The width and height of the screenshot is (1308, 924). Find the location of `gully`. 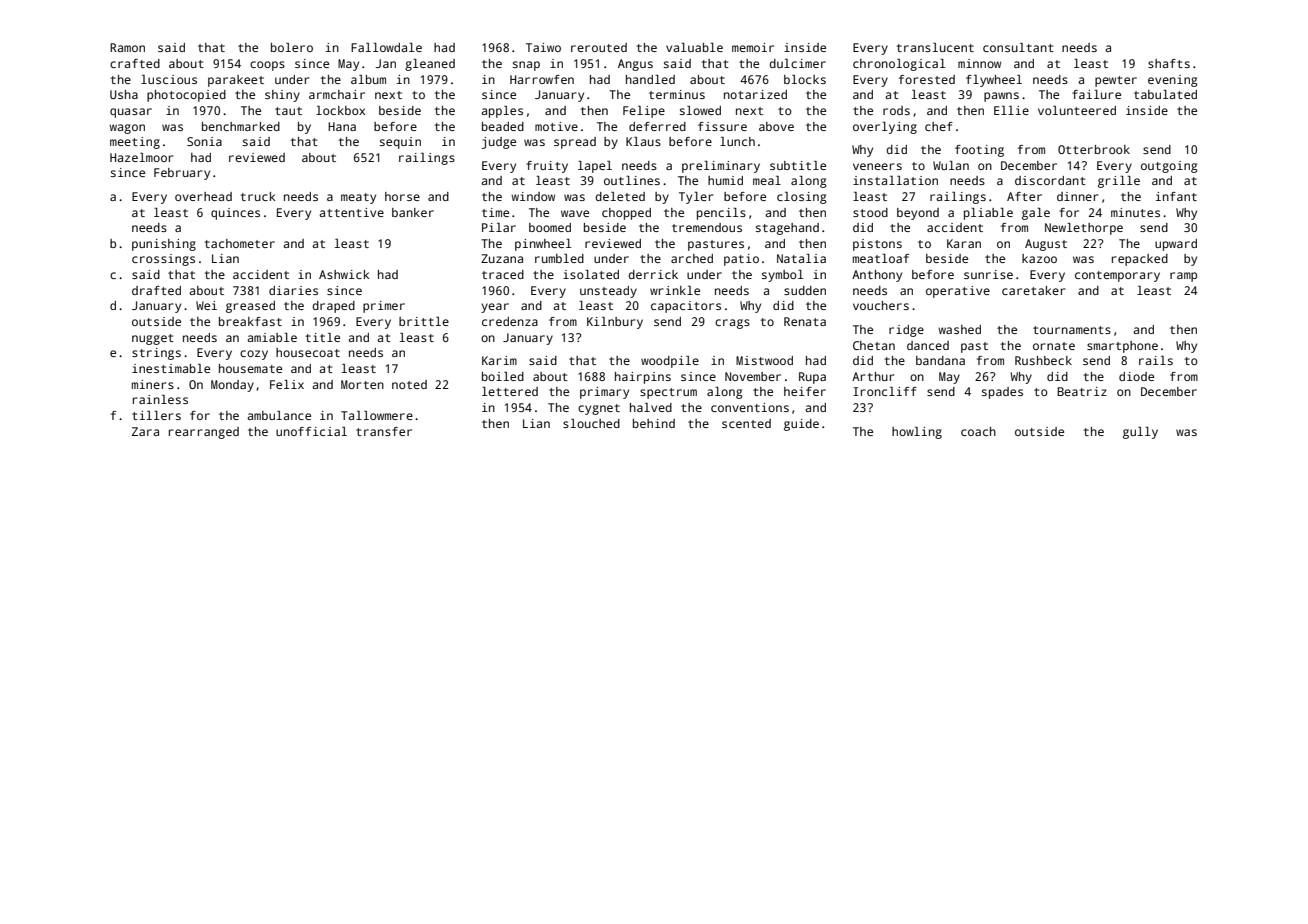

gully is located at coordinates (1140, 433).
